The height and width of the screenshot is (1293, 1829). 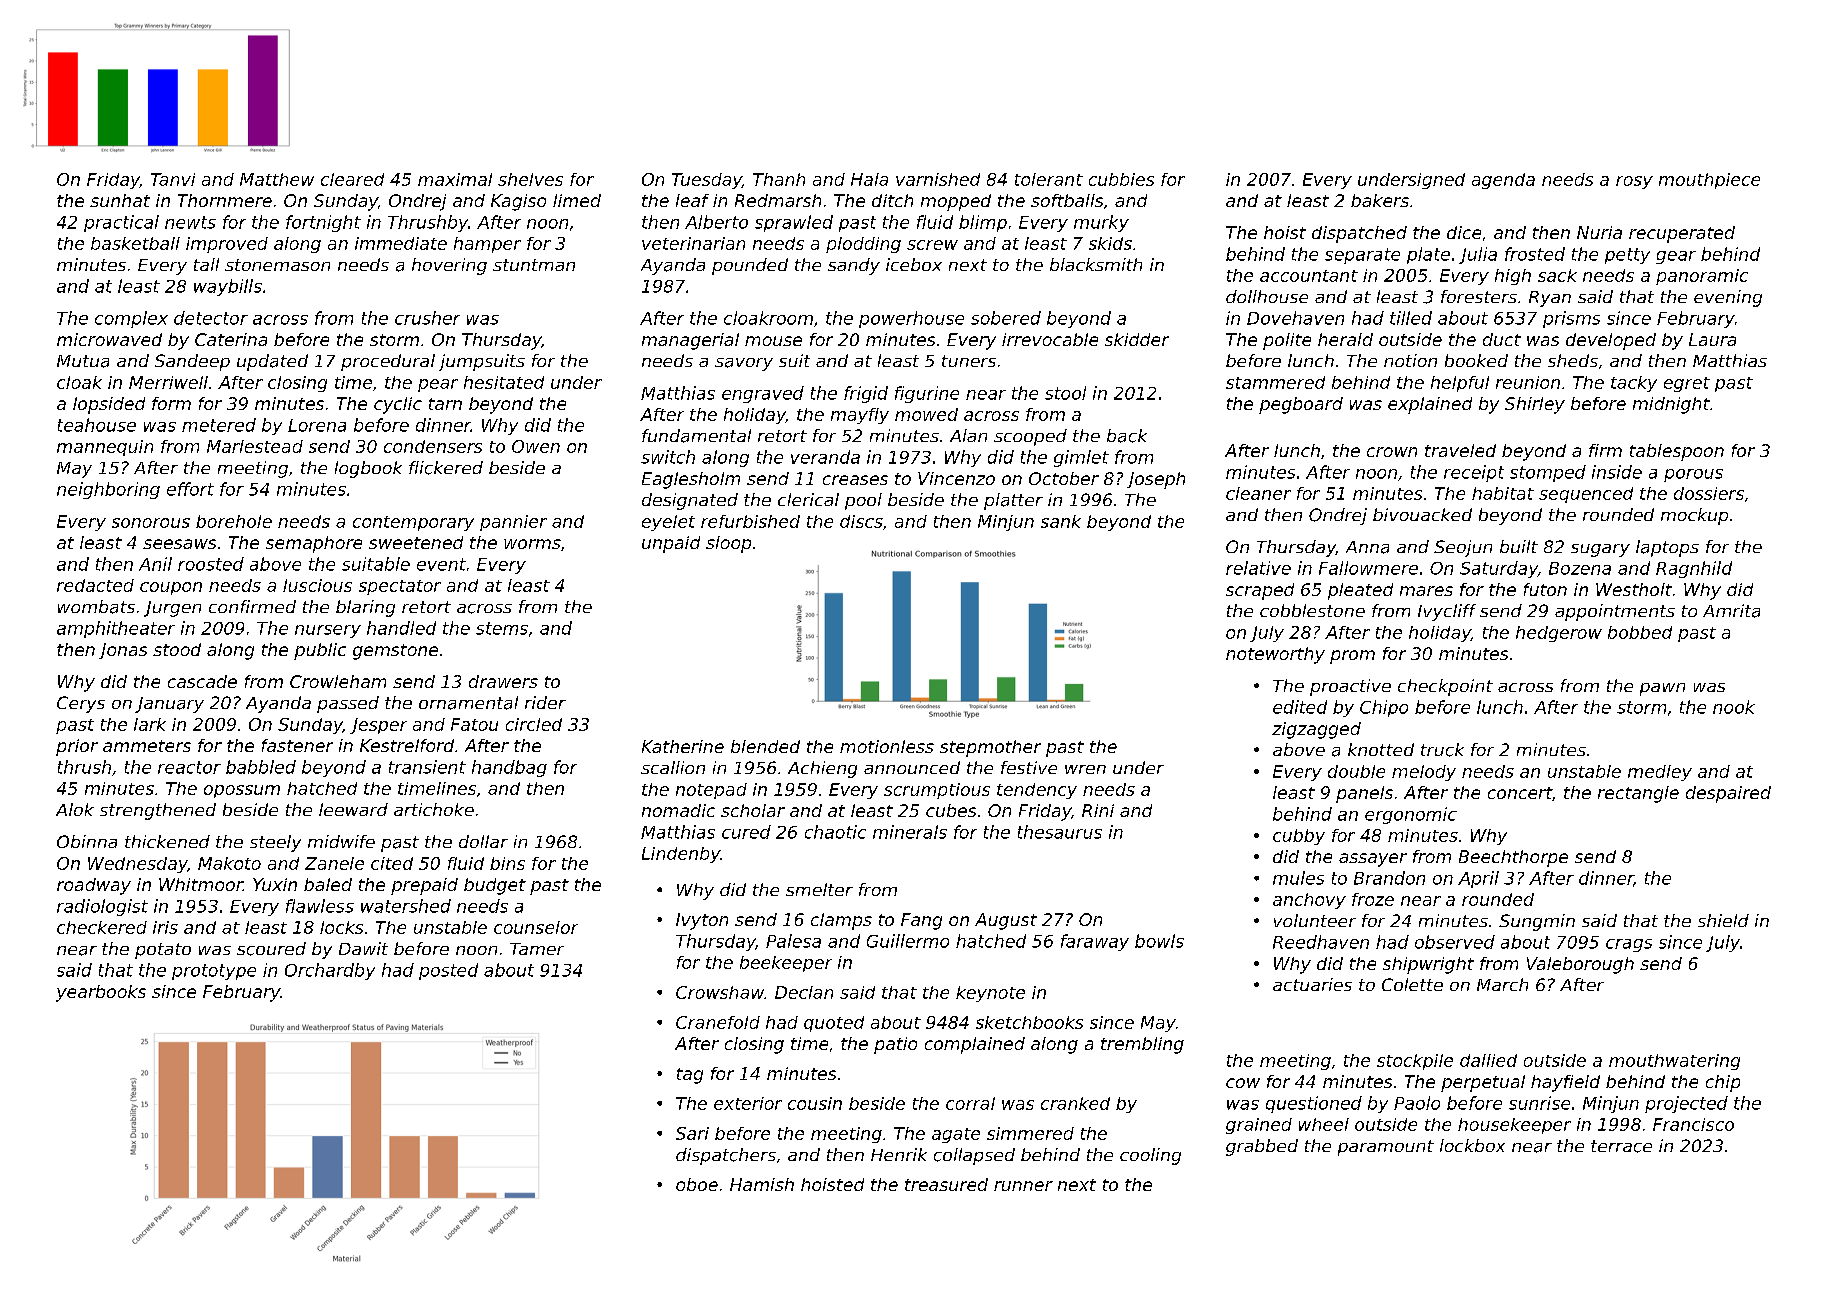 I want to click on budget, so click(x=495, y=886).
